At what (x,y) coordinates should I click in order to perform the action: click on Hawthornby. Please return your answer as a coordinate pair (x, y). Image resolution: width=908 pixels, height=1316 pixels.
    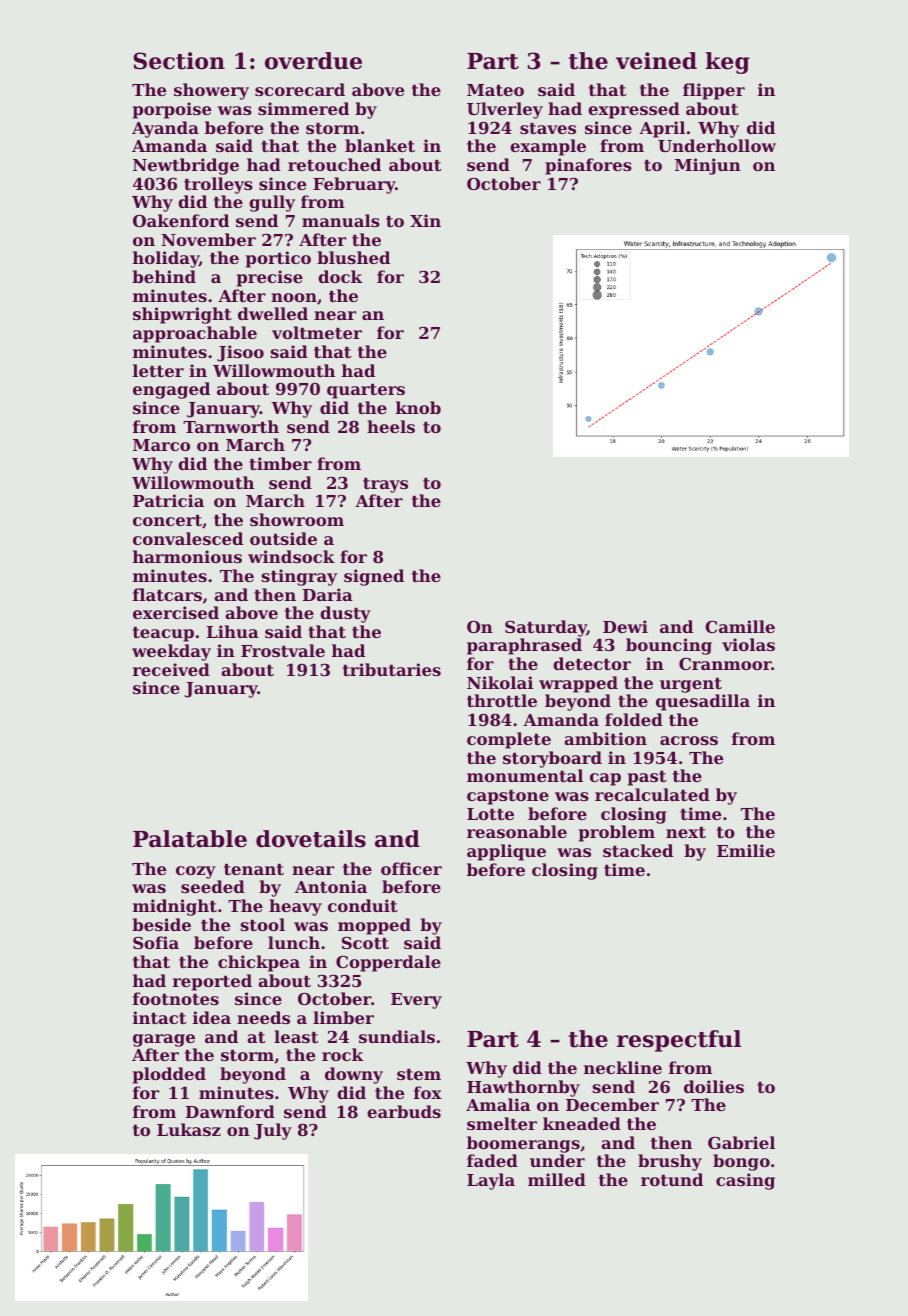
    Looking at the image, I should click on (523, 1088).
